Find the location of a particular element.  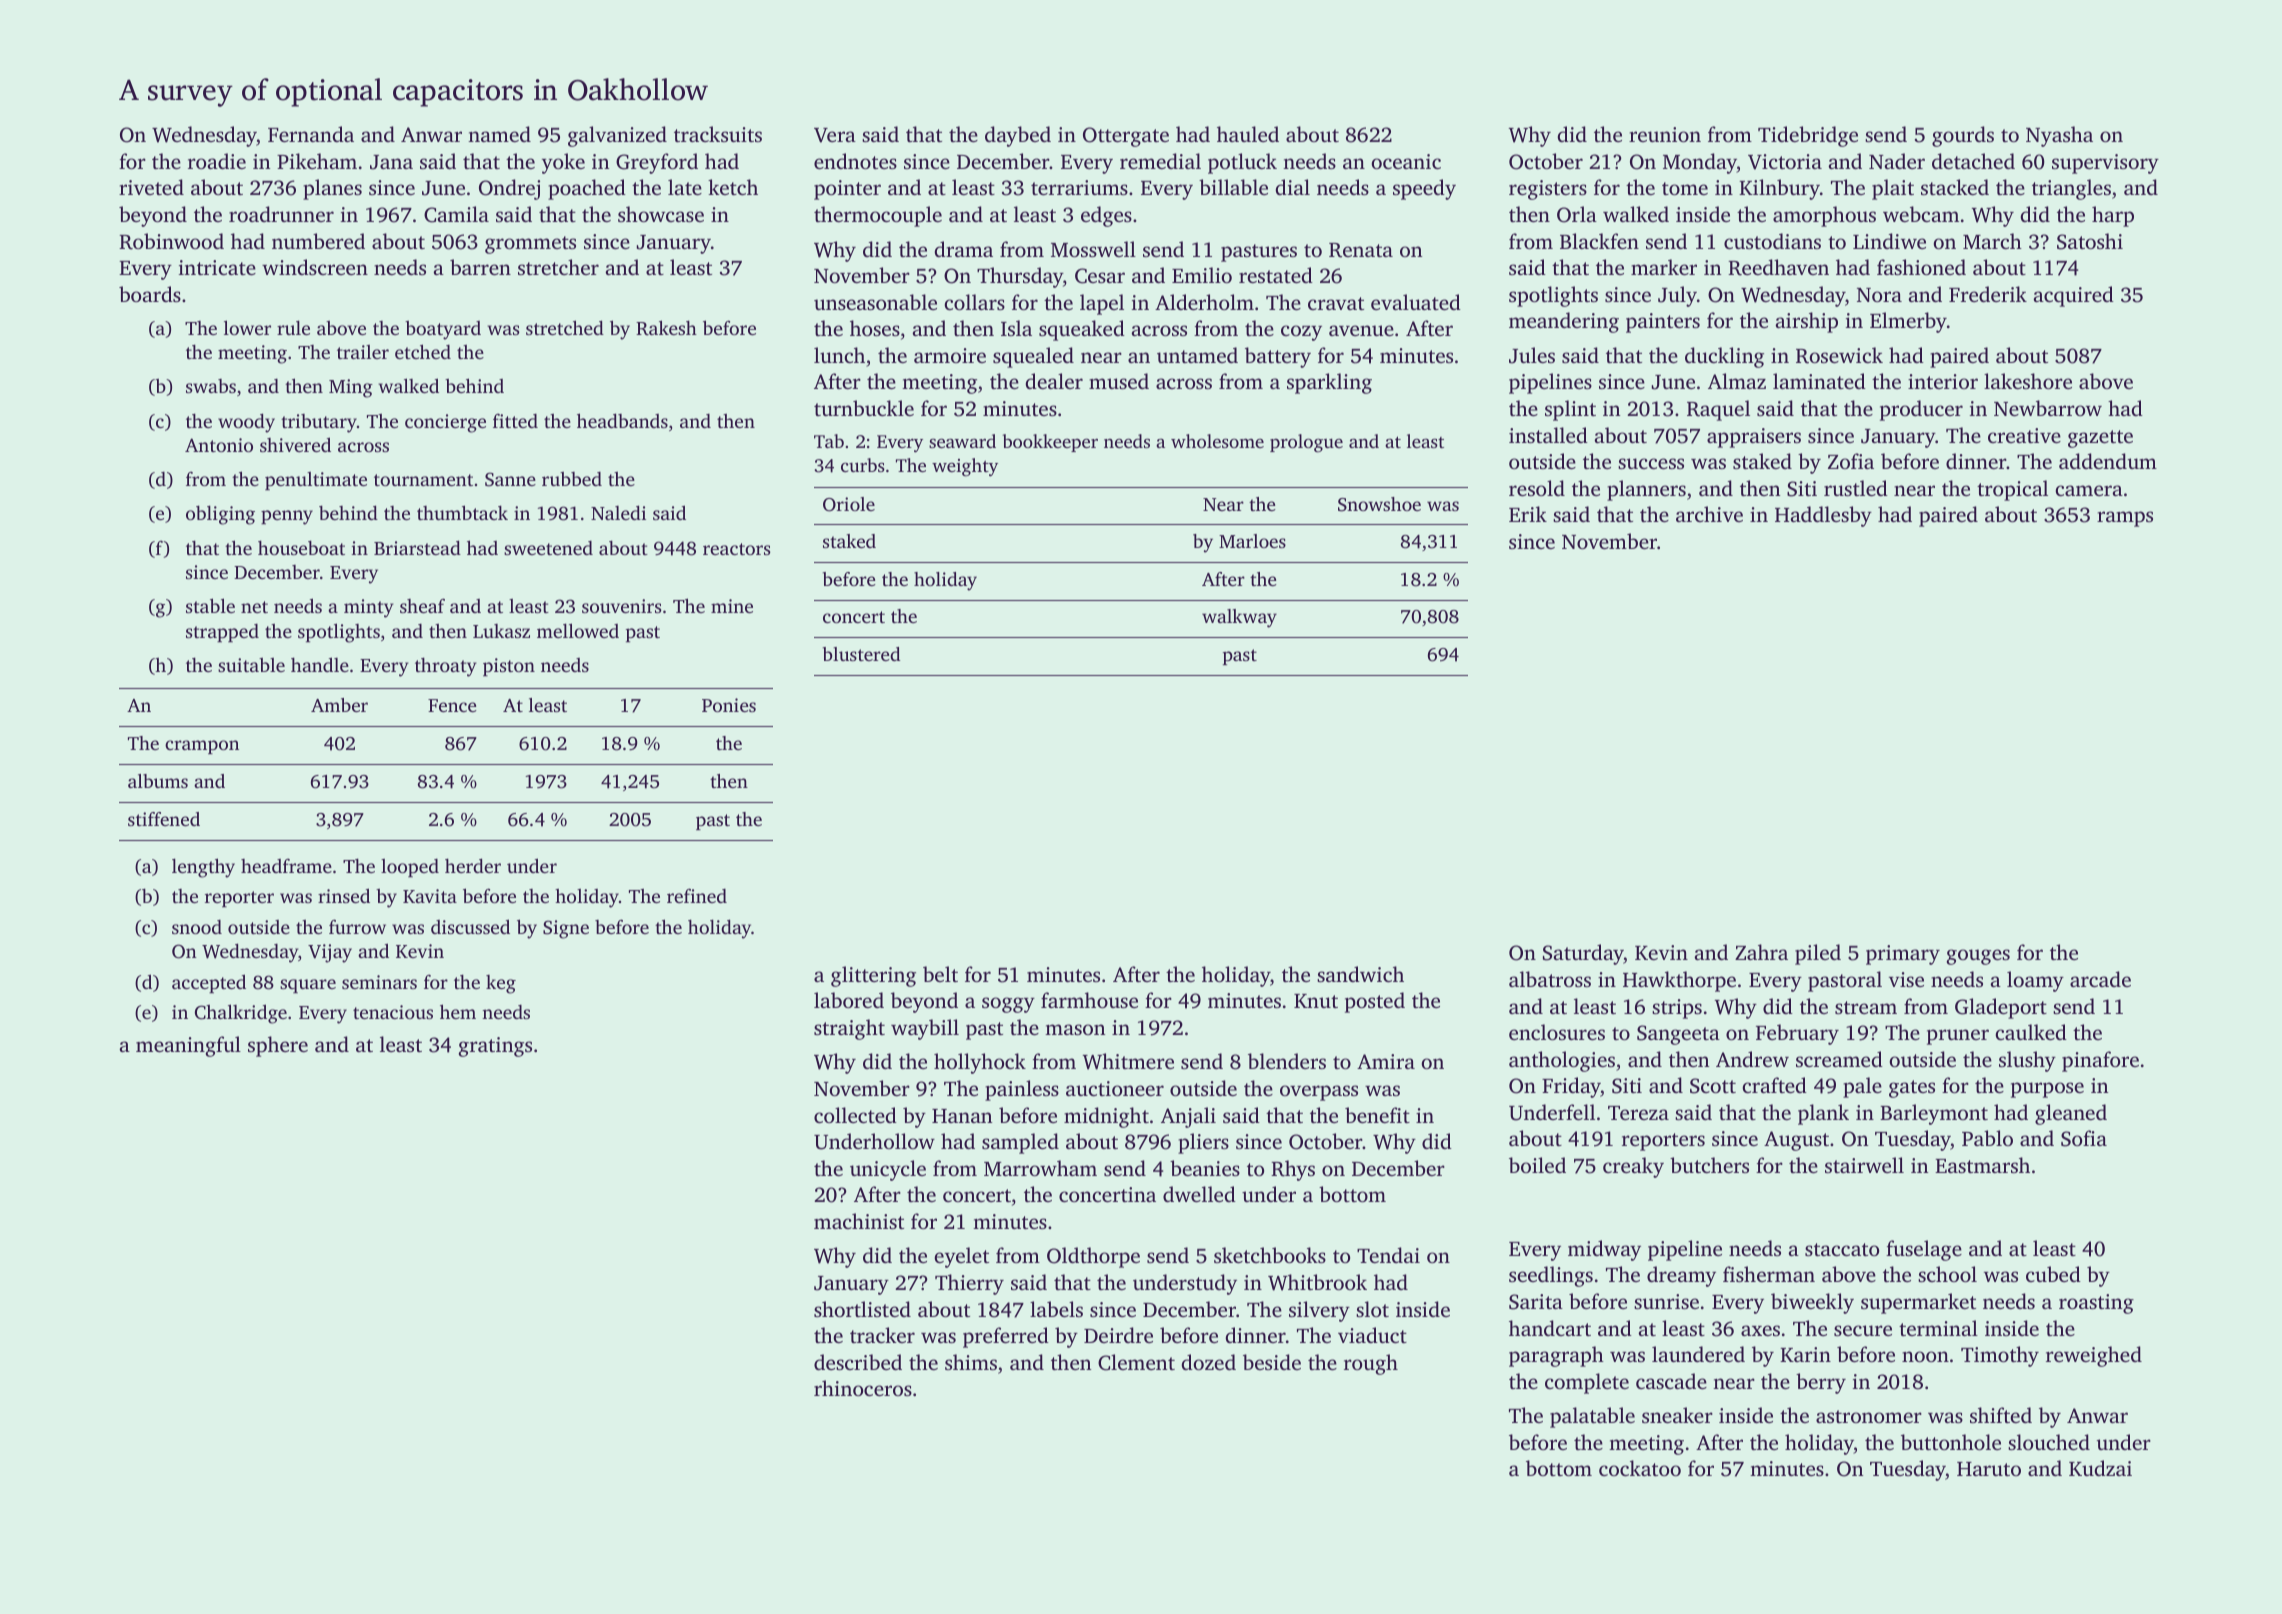

anthologies is located at coordinates (1562, 1061).
